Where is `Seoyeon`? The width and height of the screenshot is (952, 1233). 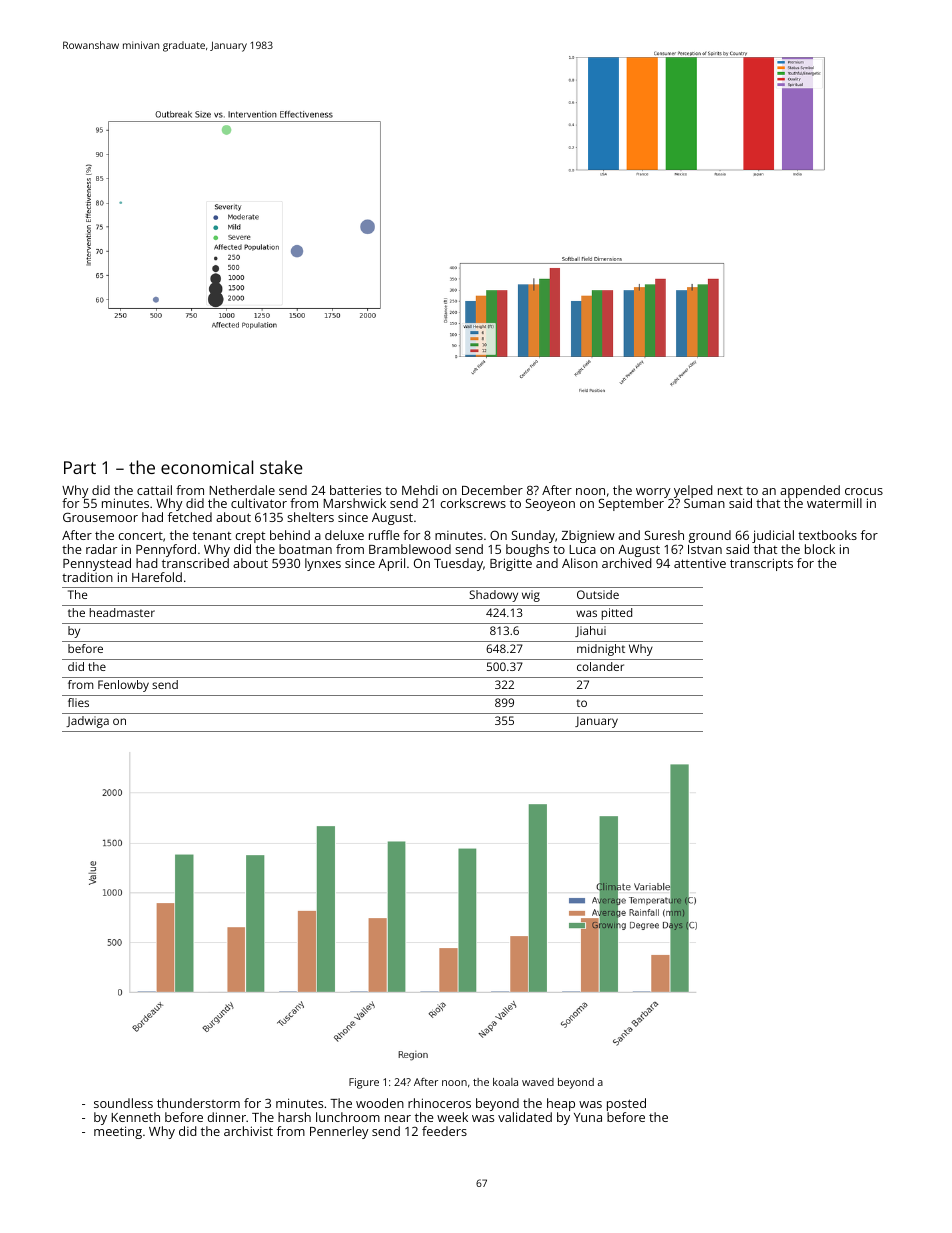
Seoyeon is located at coordinates (550, 504).
